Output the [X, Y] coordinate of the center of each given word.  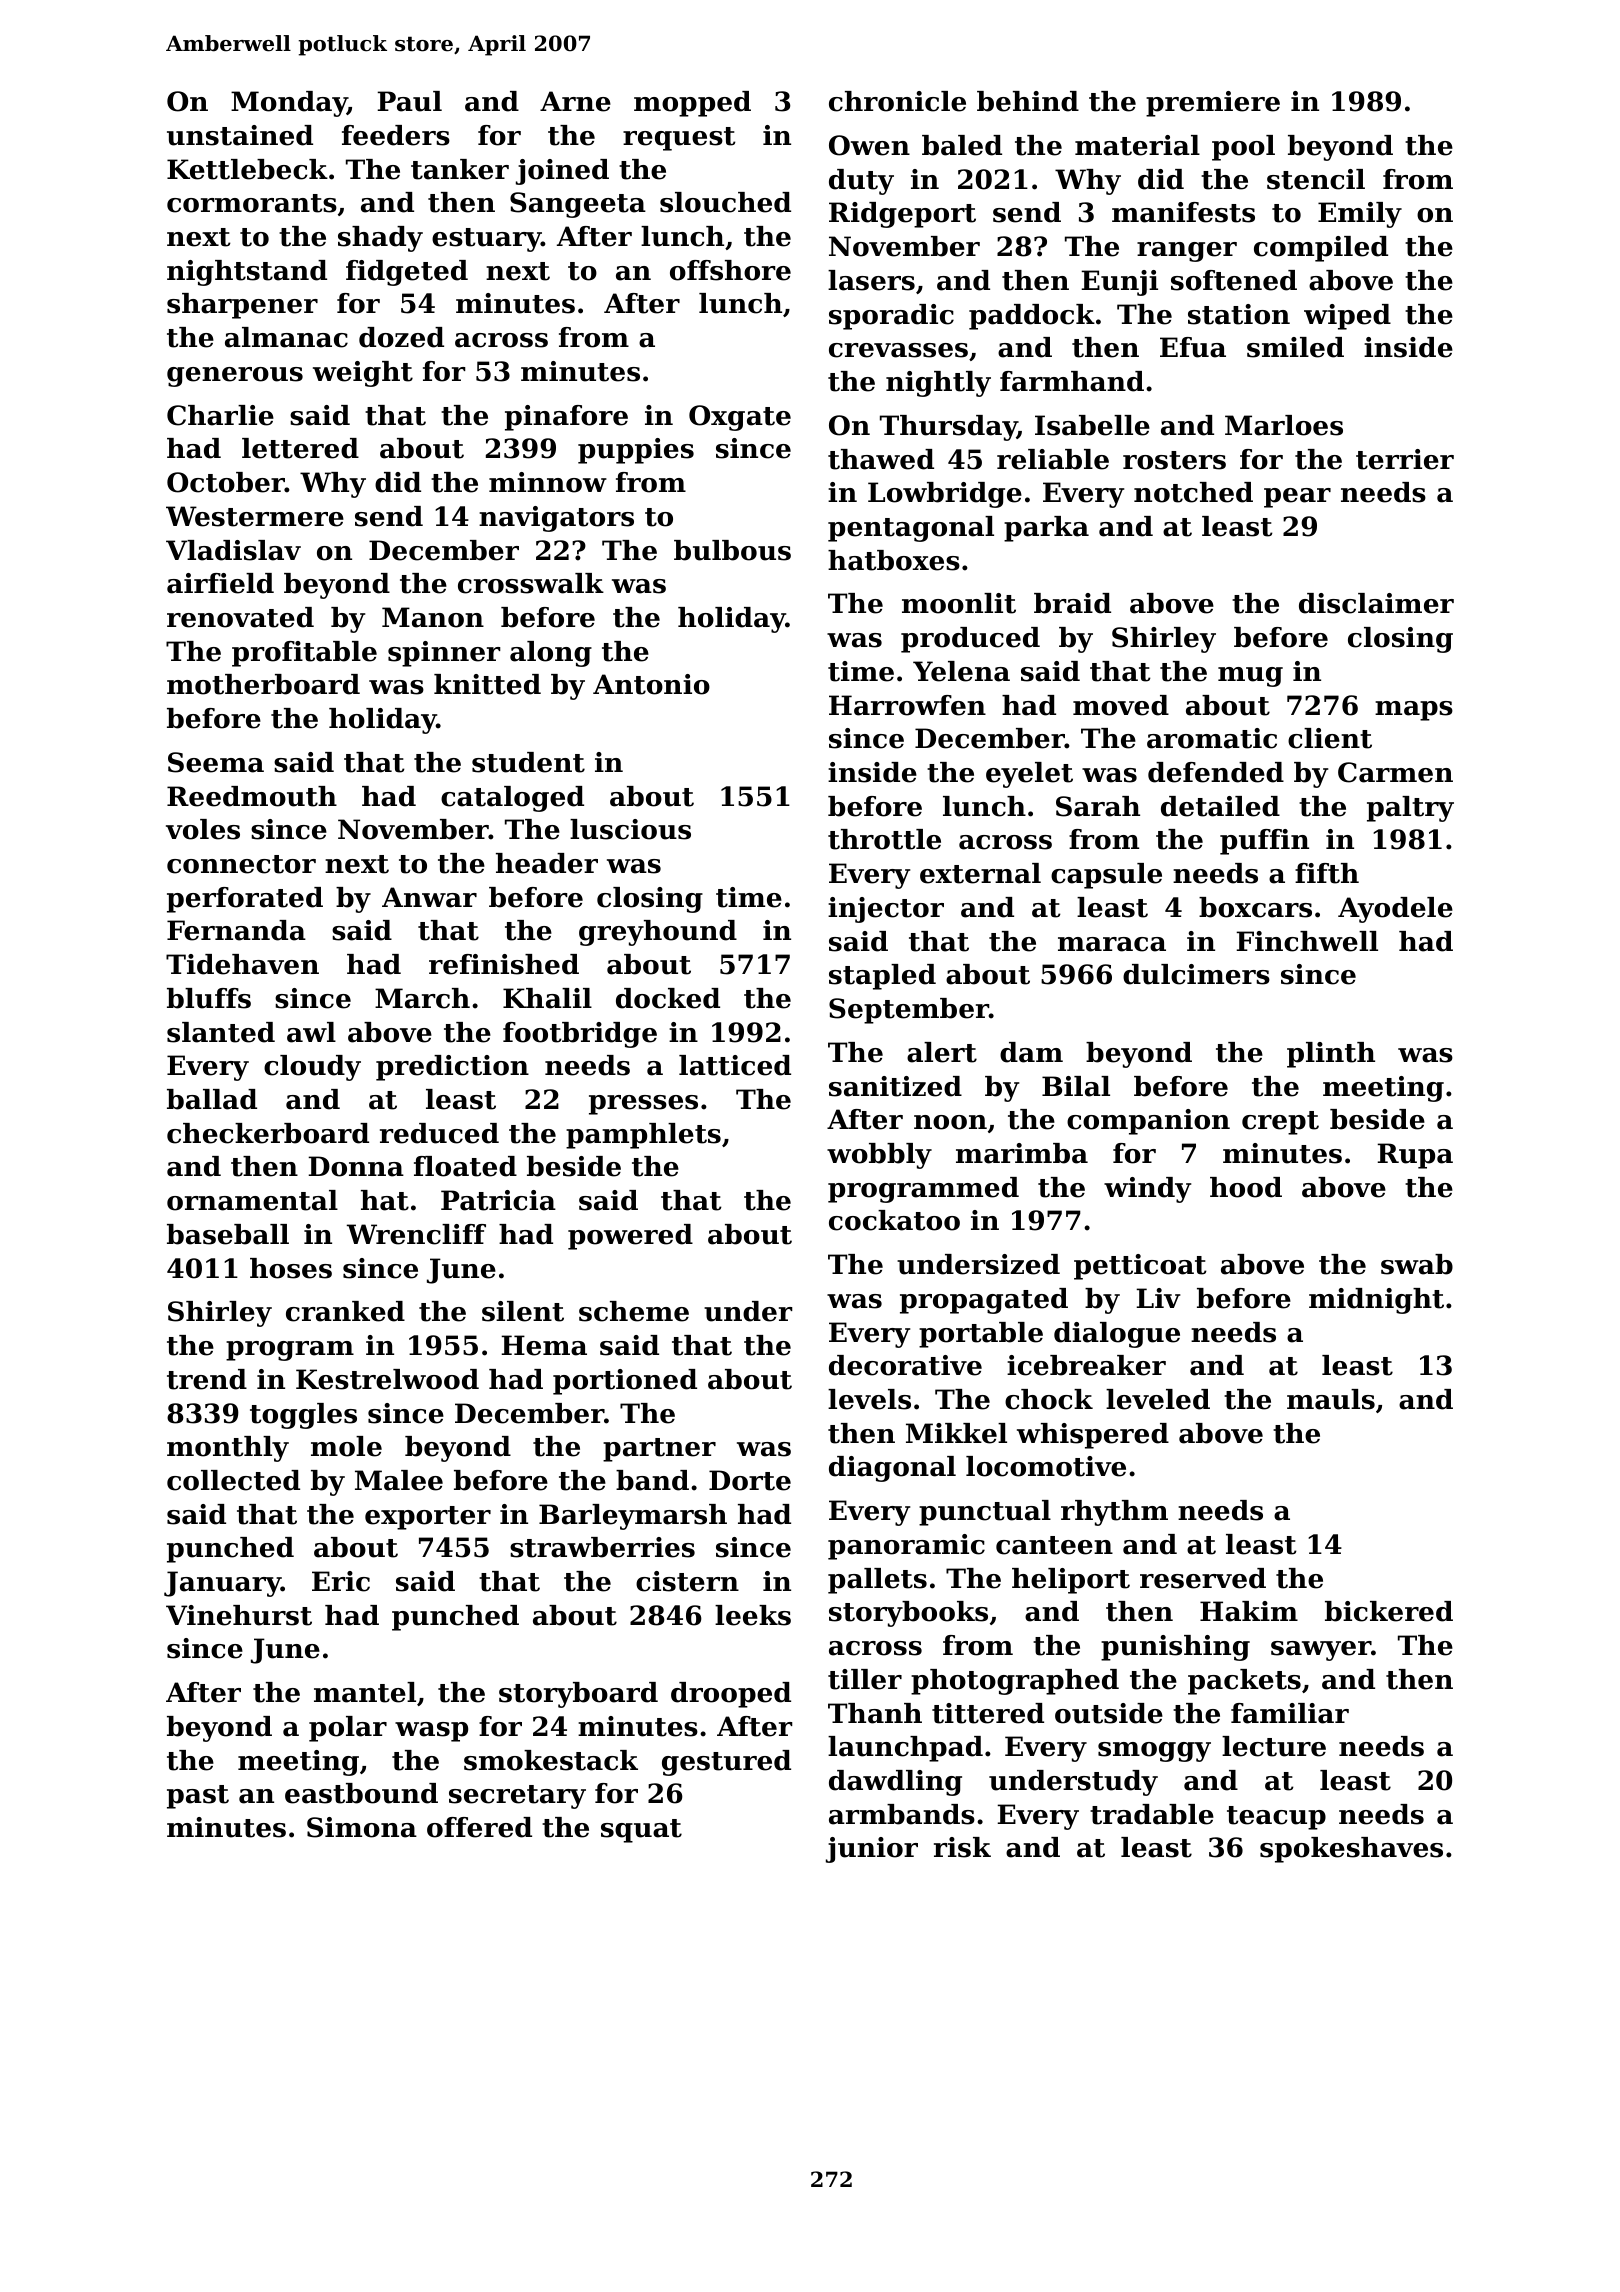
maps [1414, 711]
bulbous [732, 550]
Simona [362, 1827]
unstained [240, 135]
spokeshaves [1351, 1850]
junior [872, 1850]
